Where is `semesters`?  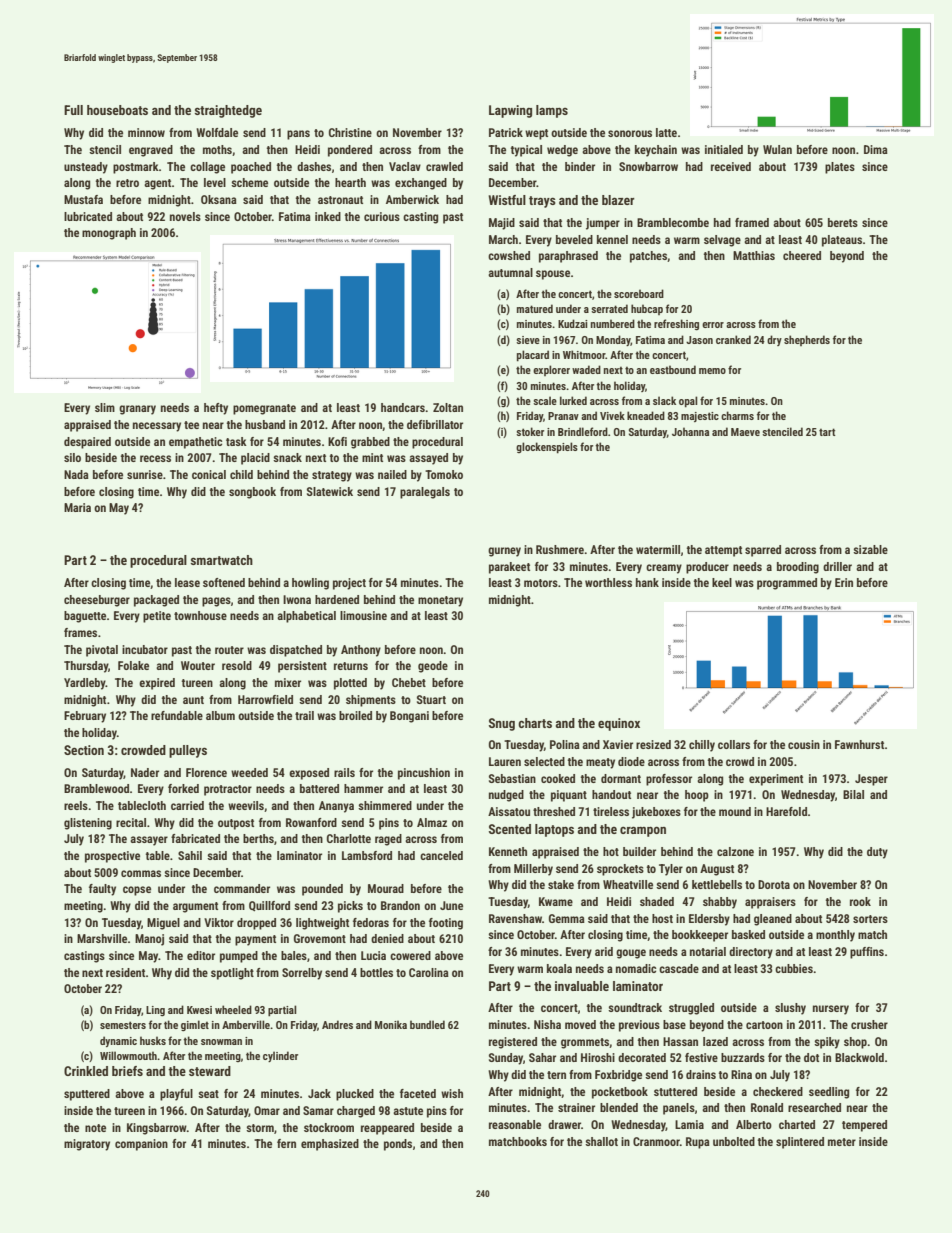 semesters is located at coordinates (123, 1025).
